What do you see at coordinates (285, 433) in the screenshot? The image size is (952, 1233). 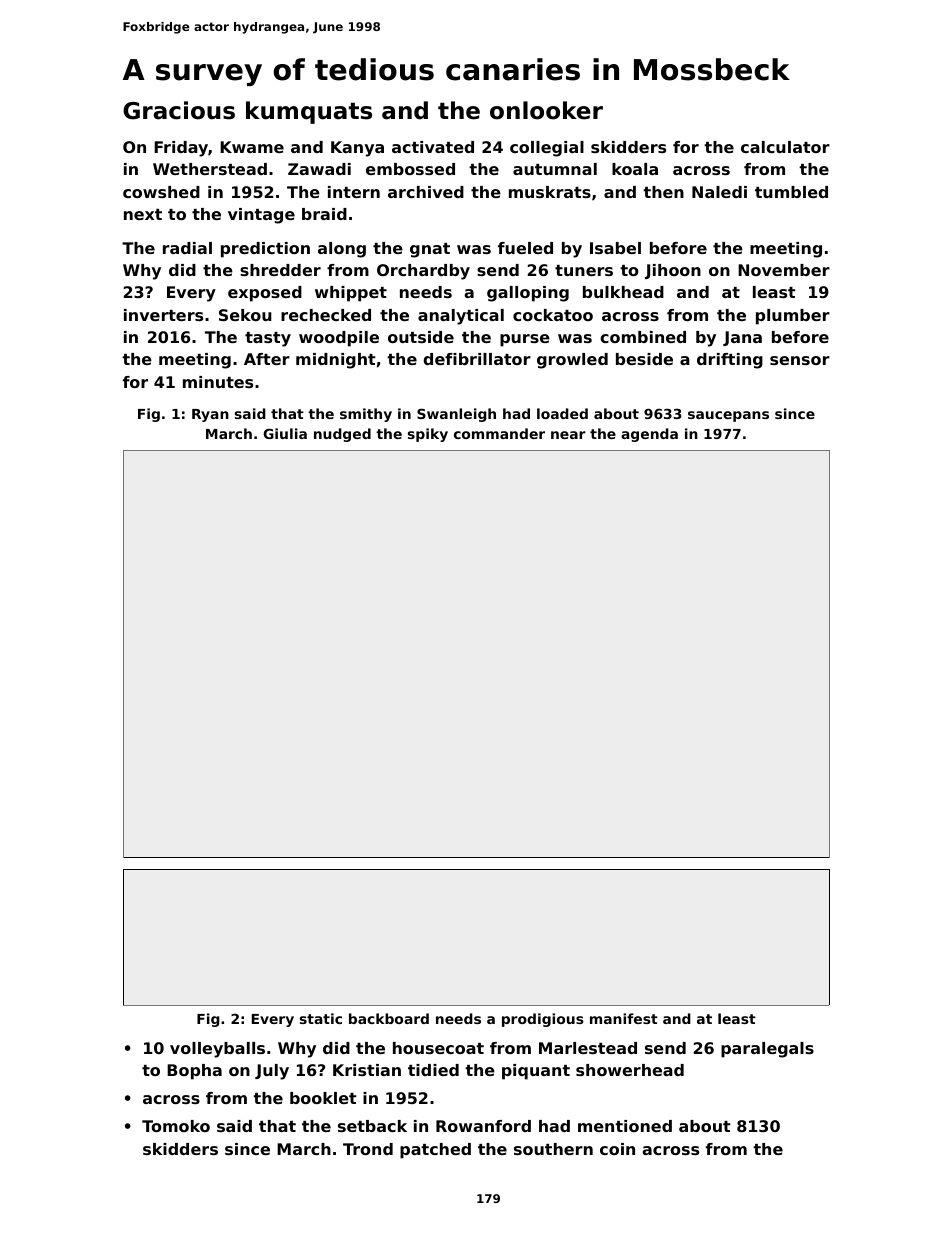 I see `Giulia` at bounding box center [285, 433].
